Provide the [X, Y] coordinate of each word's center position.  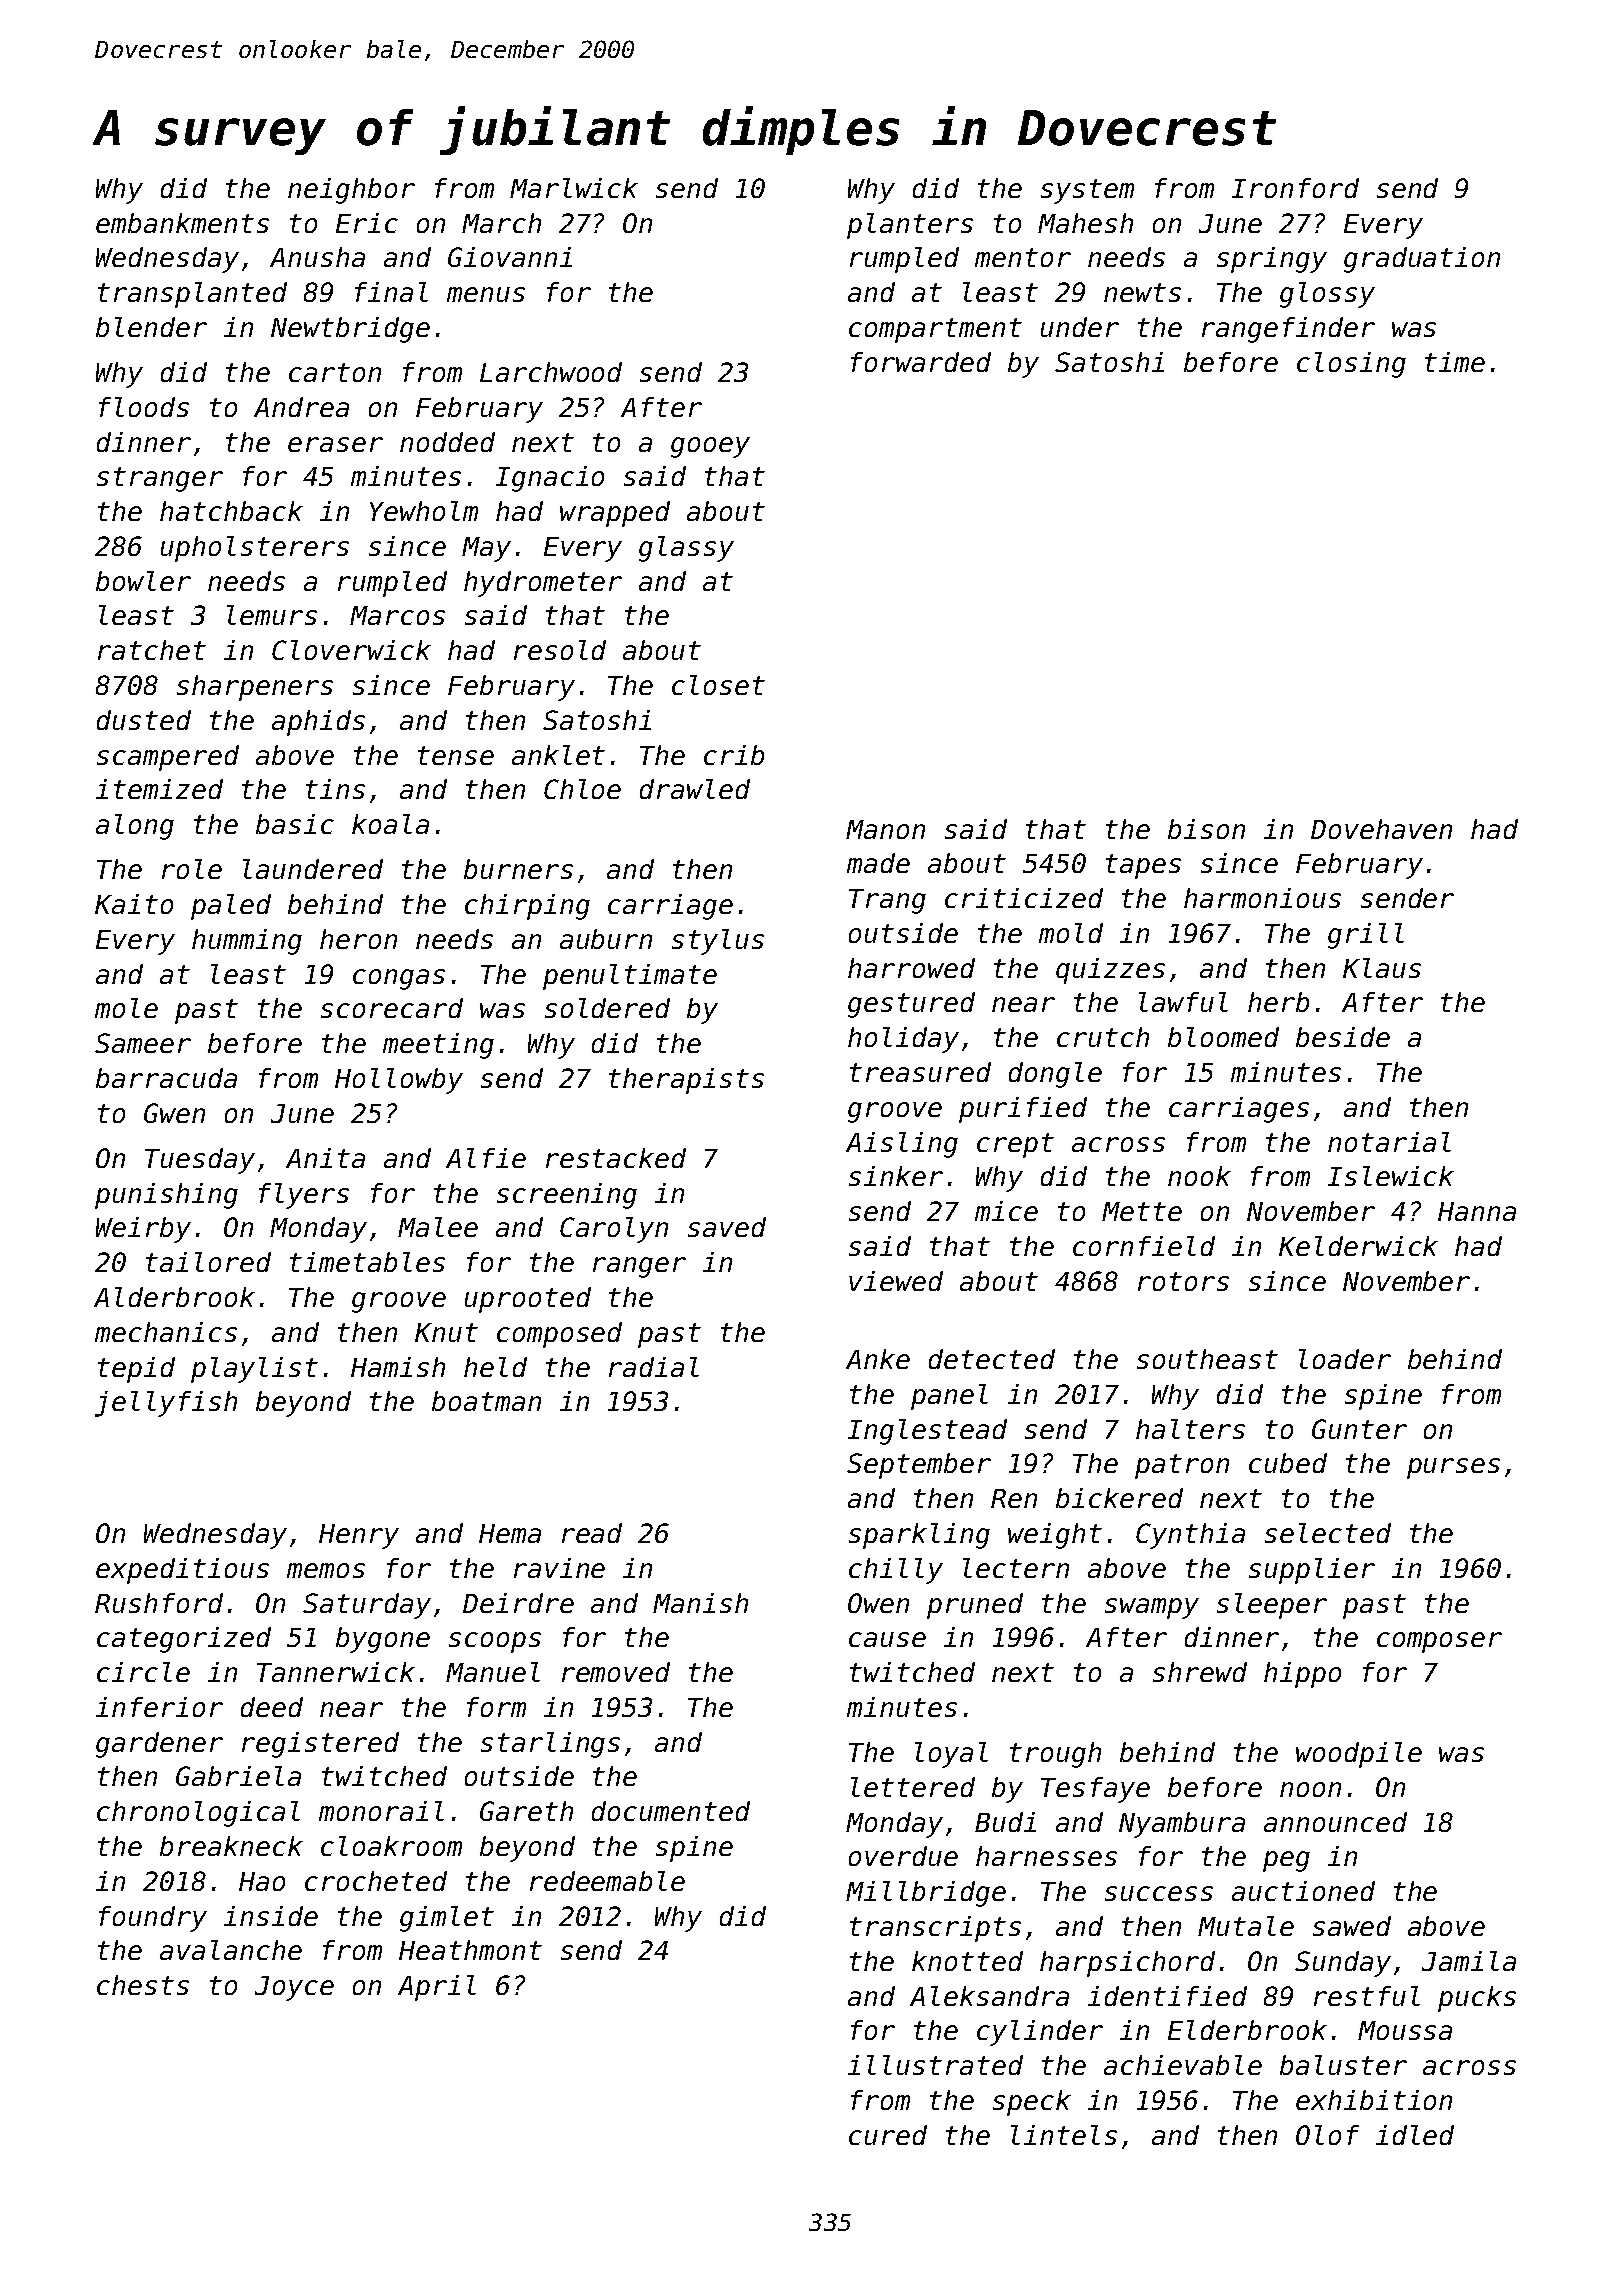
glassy [686, 549]
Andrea [301, 407]
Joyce [294, 1988]
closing [1351, 365]
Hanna [1477, 1211]
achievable [1183, 2065]
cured [888, 2135]
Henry [359, 1536]
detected [992, 1359]
